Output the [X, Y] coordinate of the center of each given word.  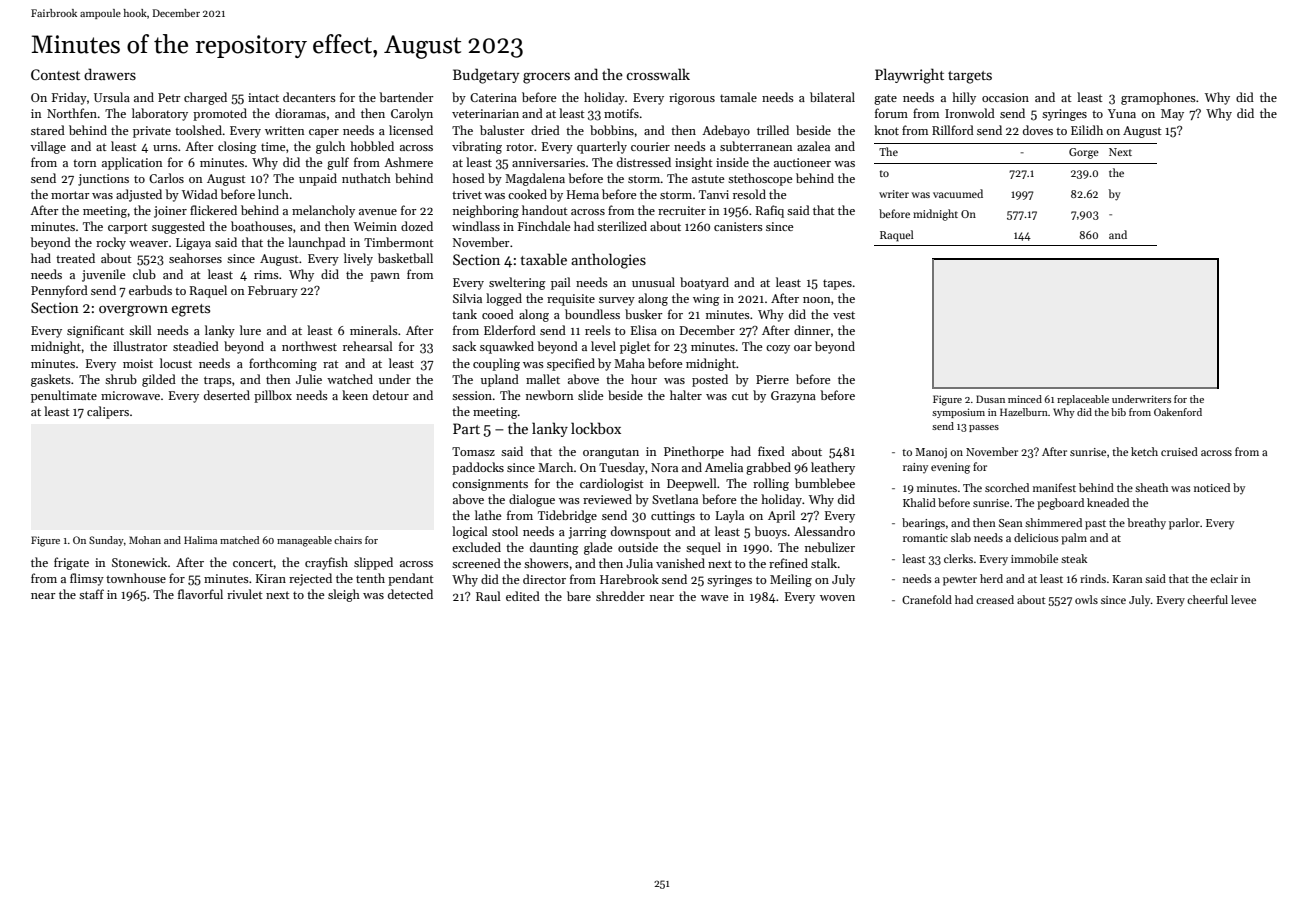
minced [1025, 399]
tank [464, 314]
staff [91, 594]
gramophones [1158, 98]
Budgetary [486, 76]
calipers [108, 412]
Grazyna [793, 397]
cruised [1179, 451]
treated [75, 258]
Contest [55, 74]
